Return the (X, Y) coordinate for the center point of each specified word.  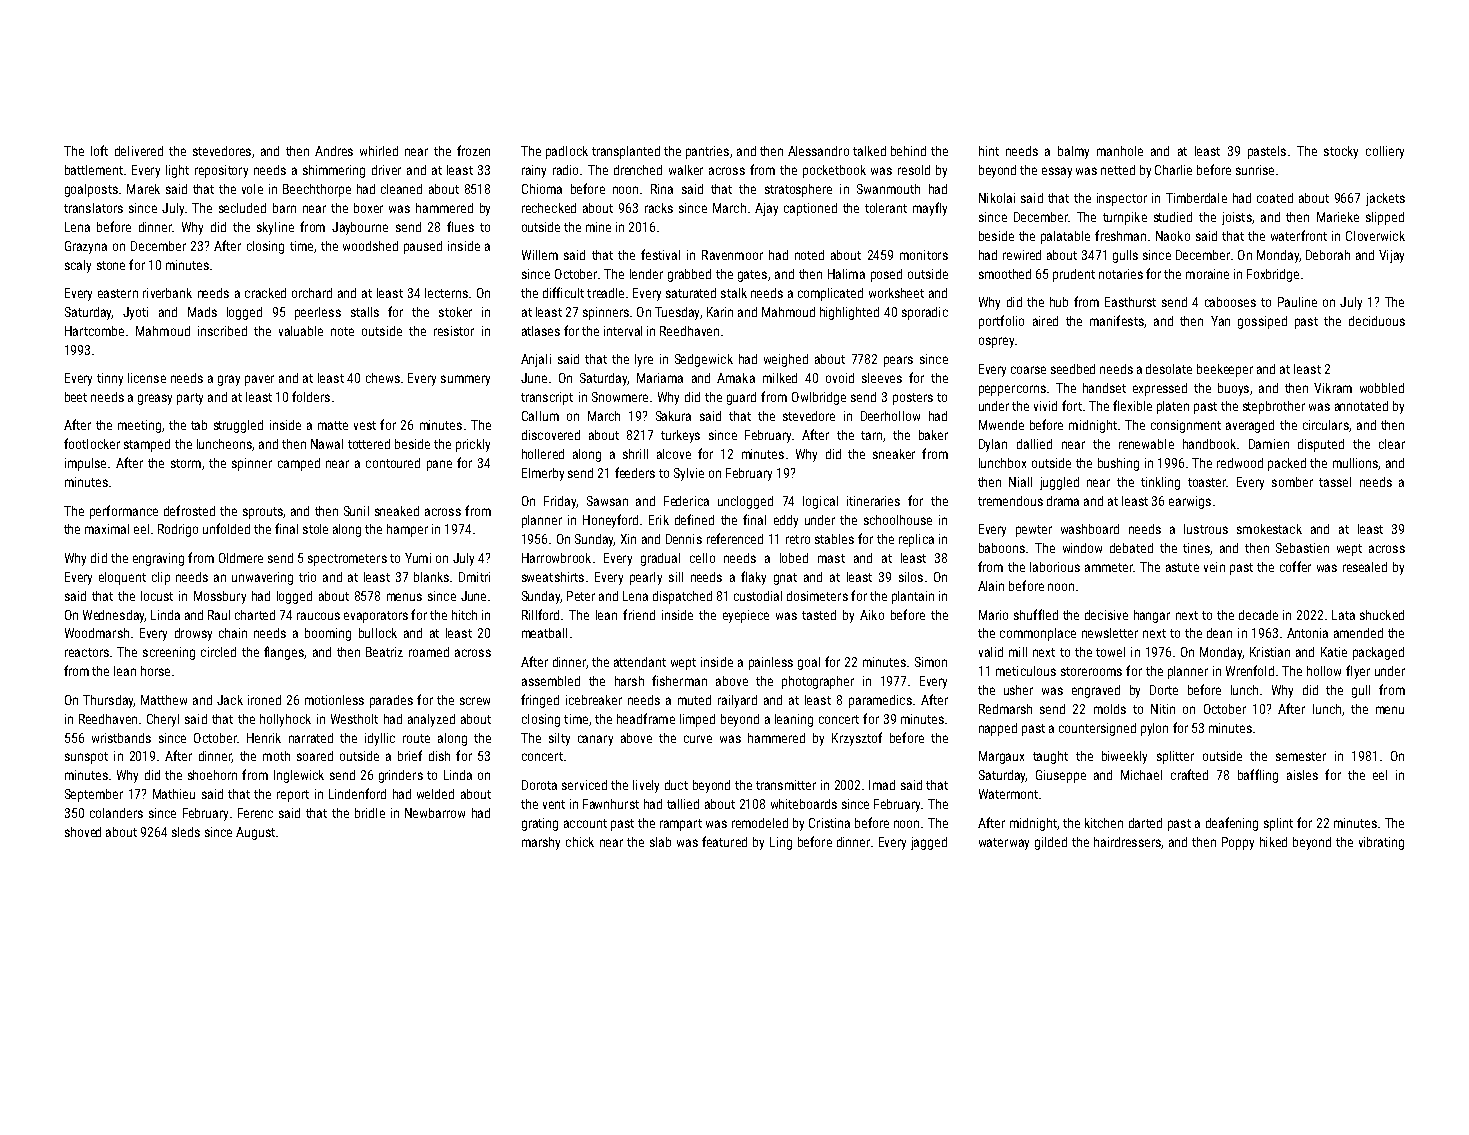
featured (724, 841)
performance (124, 512)
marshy (541, 843)
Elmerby (543, 474)
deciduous (1377, 321)
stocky (1341, 152)
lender (646, 274)
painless (771, 663)
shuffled (1036, 614)
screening (169, 653)
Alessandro (818, 151)
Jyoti (135, 313)
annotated (1361, 406)
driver (386, 170)
